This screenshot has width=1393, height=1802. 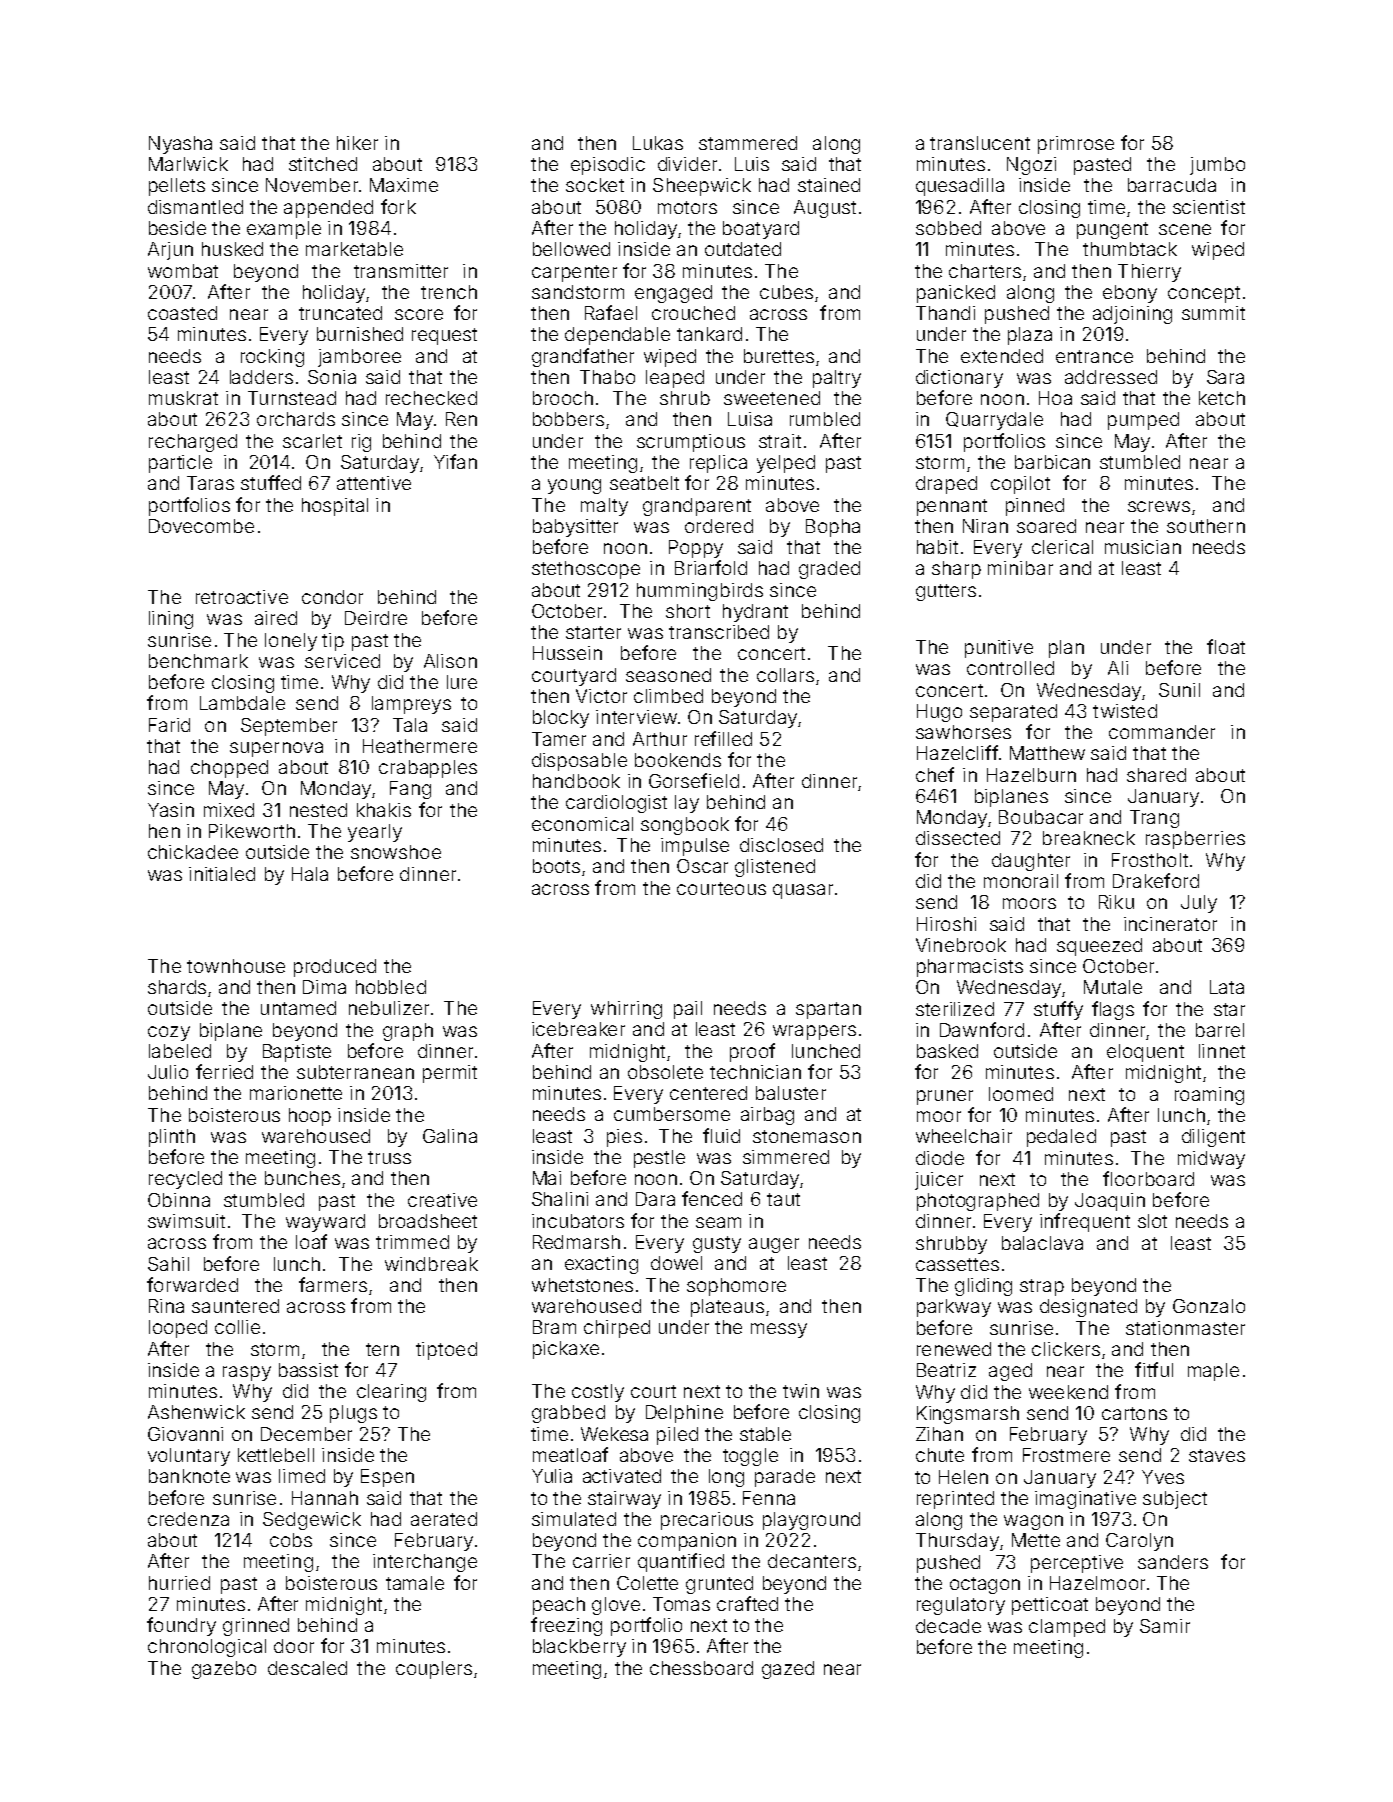 I want to click on Mai, so click(x=547, y=1178).
